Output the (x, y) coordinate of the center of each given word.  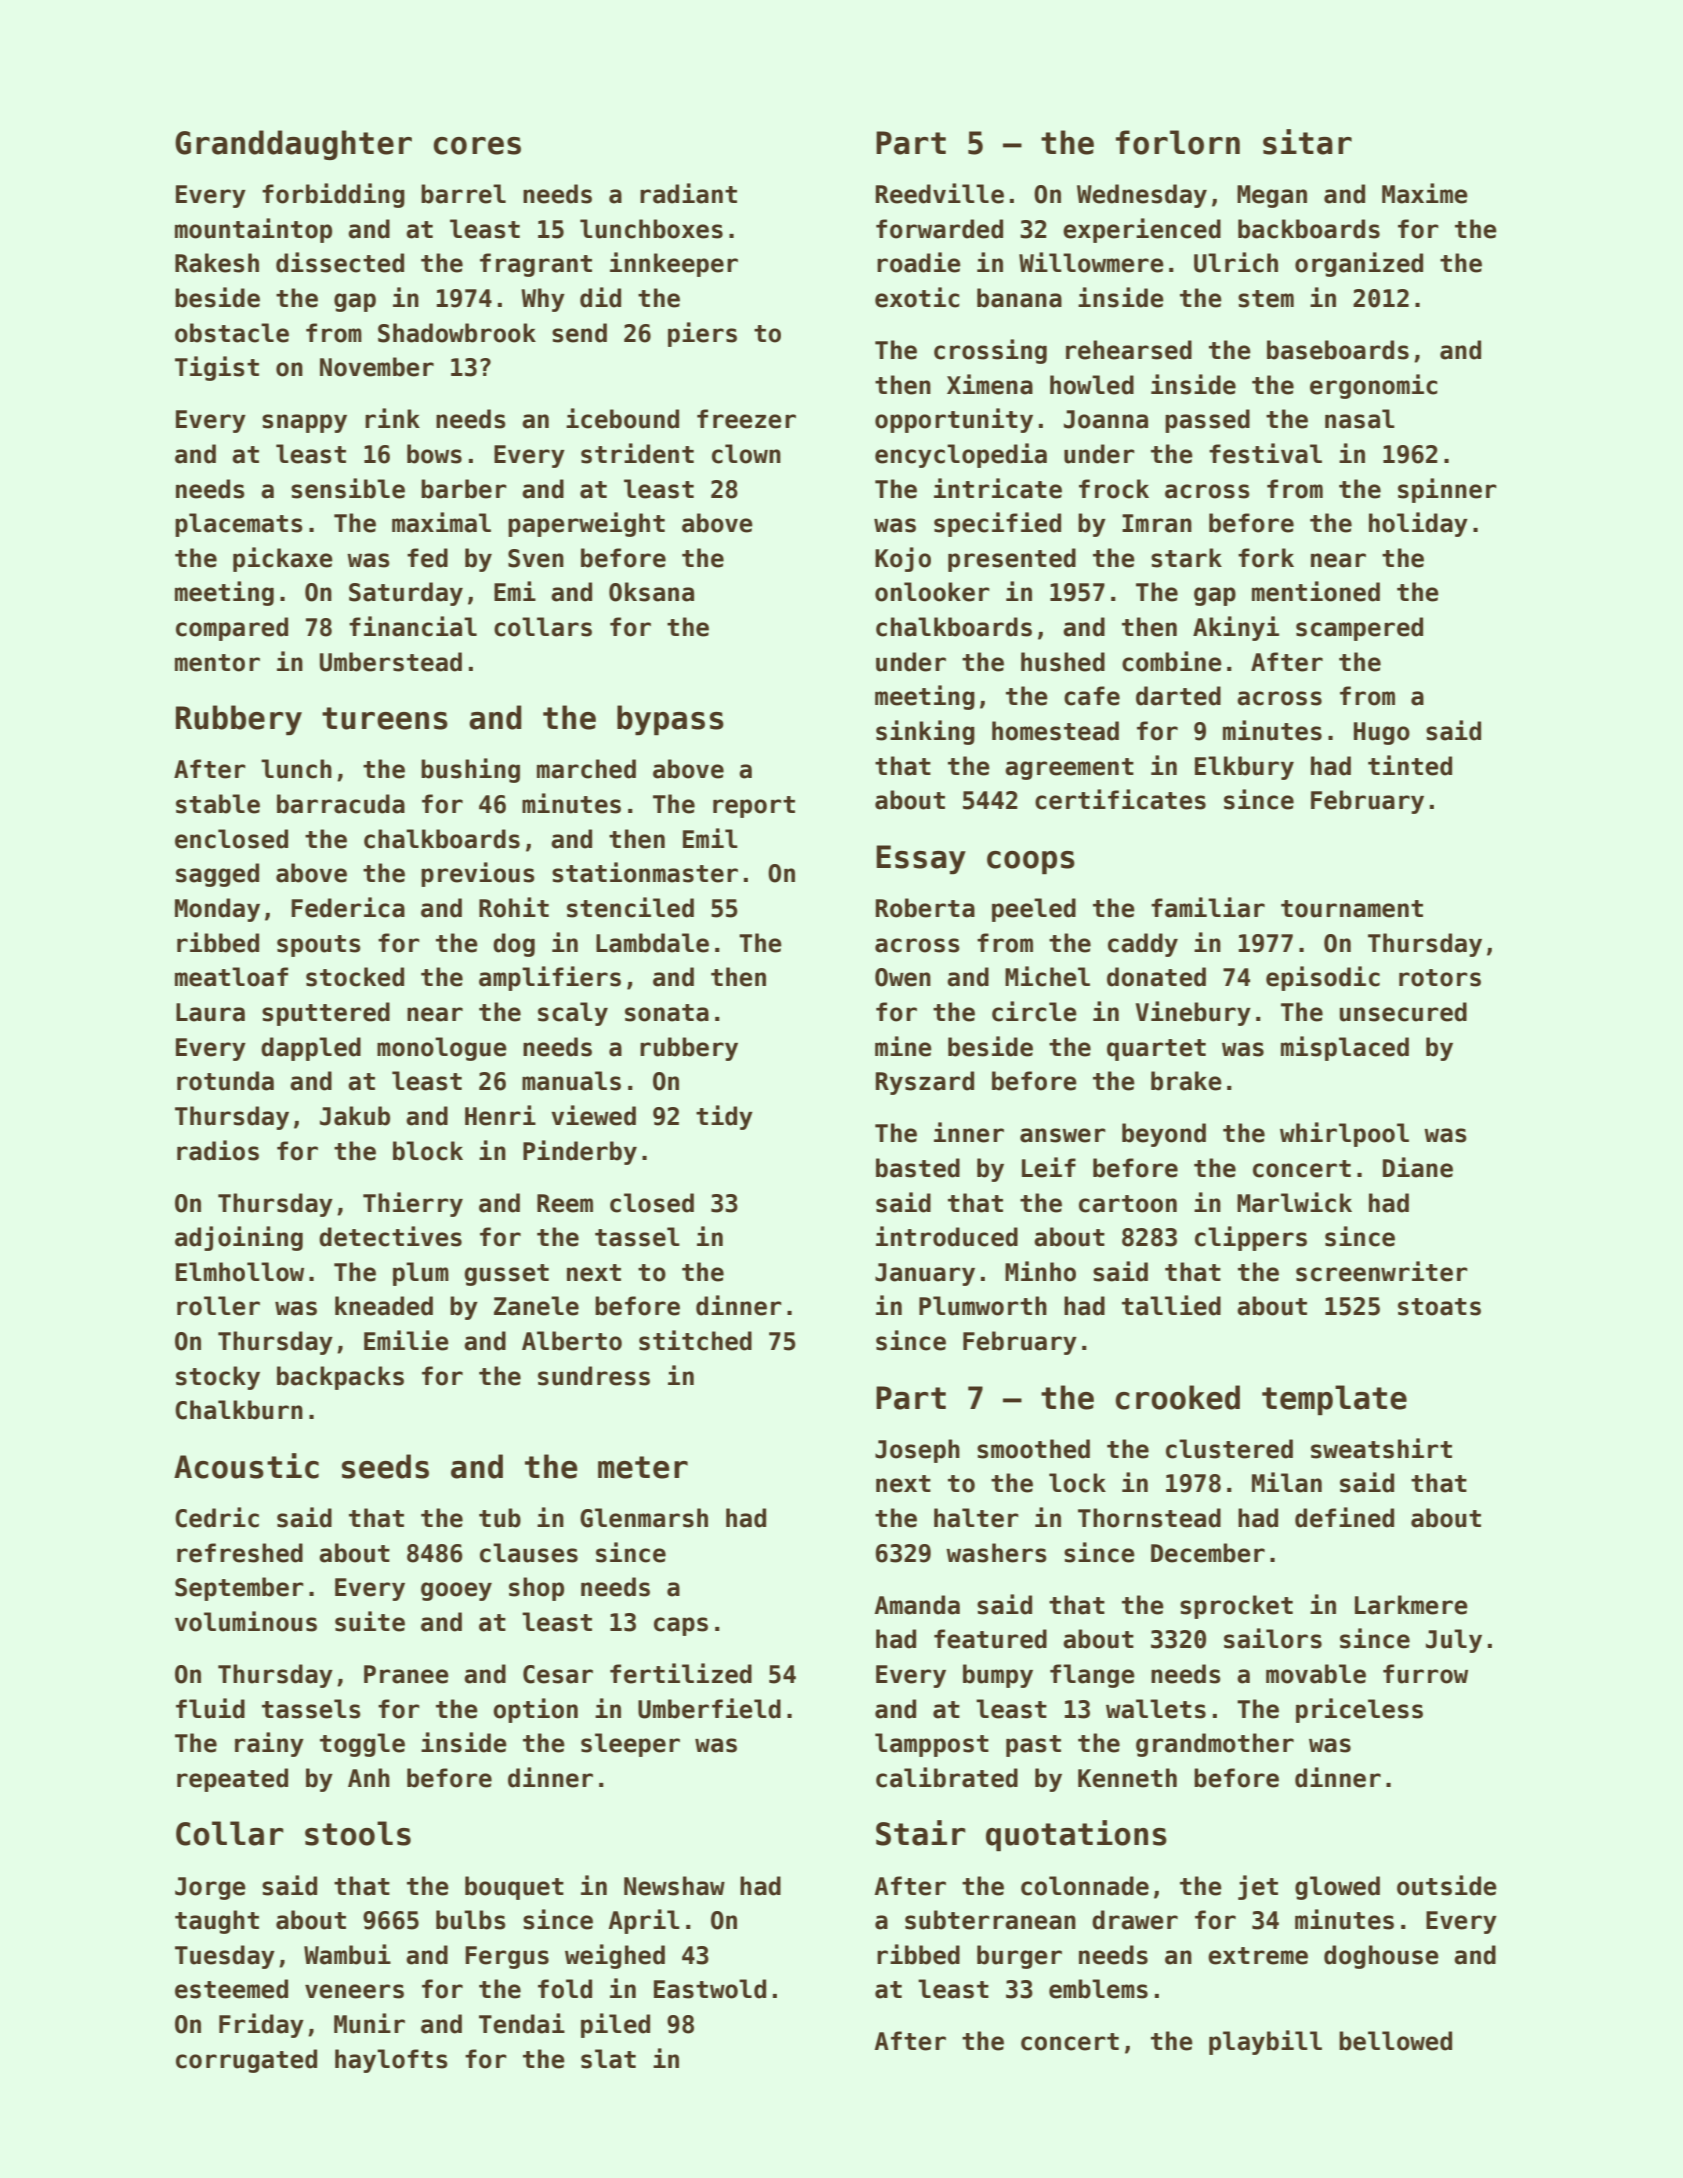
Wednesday (1142, 196)
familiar (1208, 907)
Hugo (1382, 733)
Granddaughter (293, 145)
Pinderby (580, 1152)
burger (1019, 1957)
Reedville (940, 193)
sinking (925, 732)
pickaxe (283, 559)
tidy (724, 1117)
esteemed (231, 1989)
